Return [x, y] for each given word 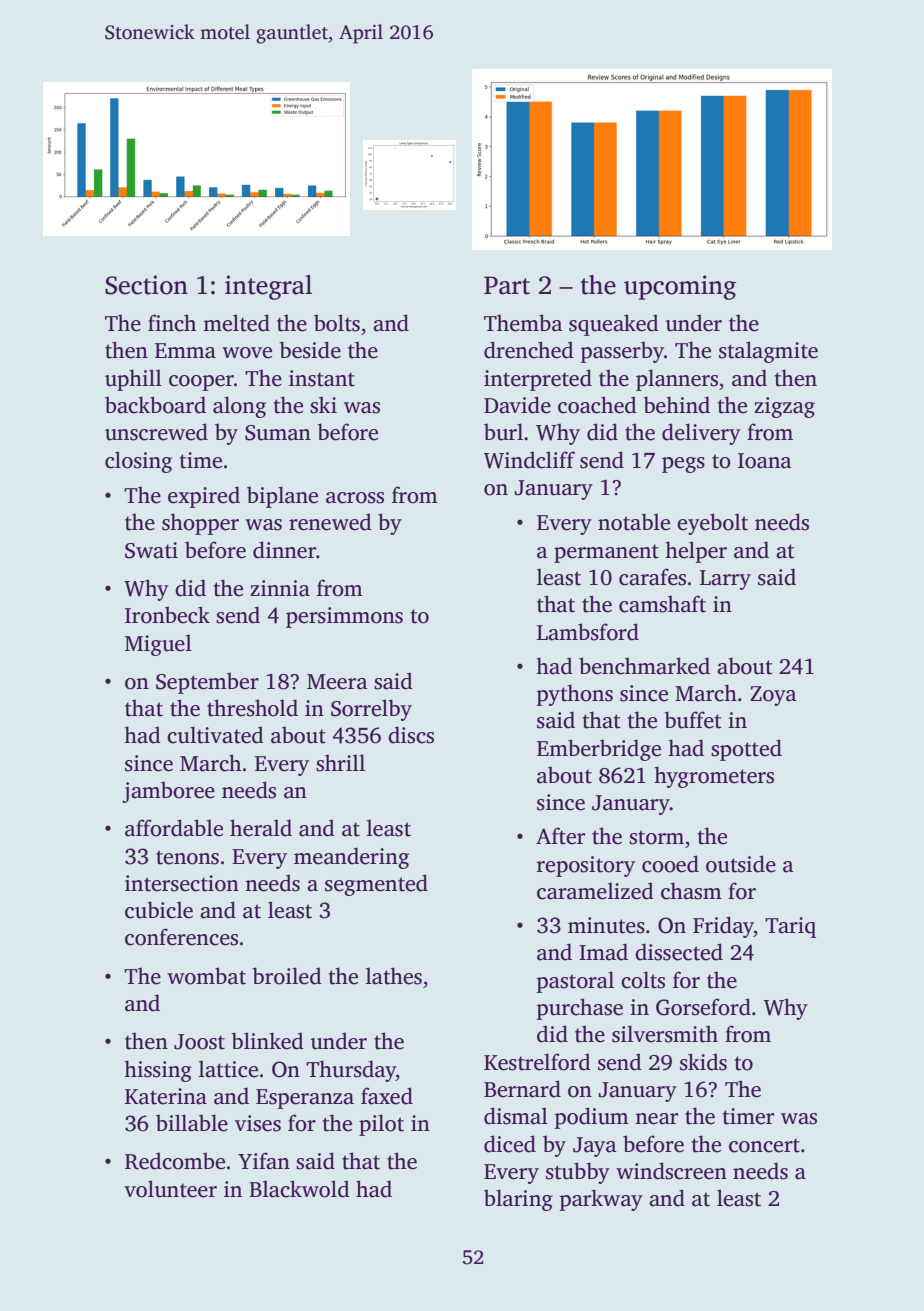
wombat [206, 976]
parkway [601, 1200]
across [355, 498]
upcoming [680, 287]
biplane [282, 497]
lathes [394, 976]
